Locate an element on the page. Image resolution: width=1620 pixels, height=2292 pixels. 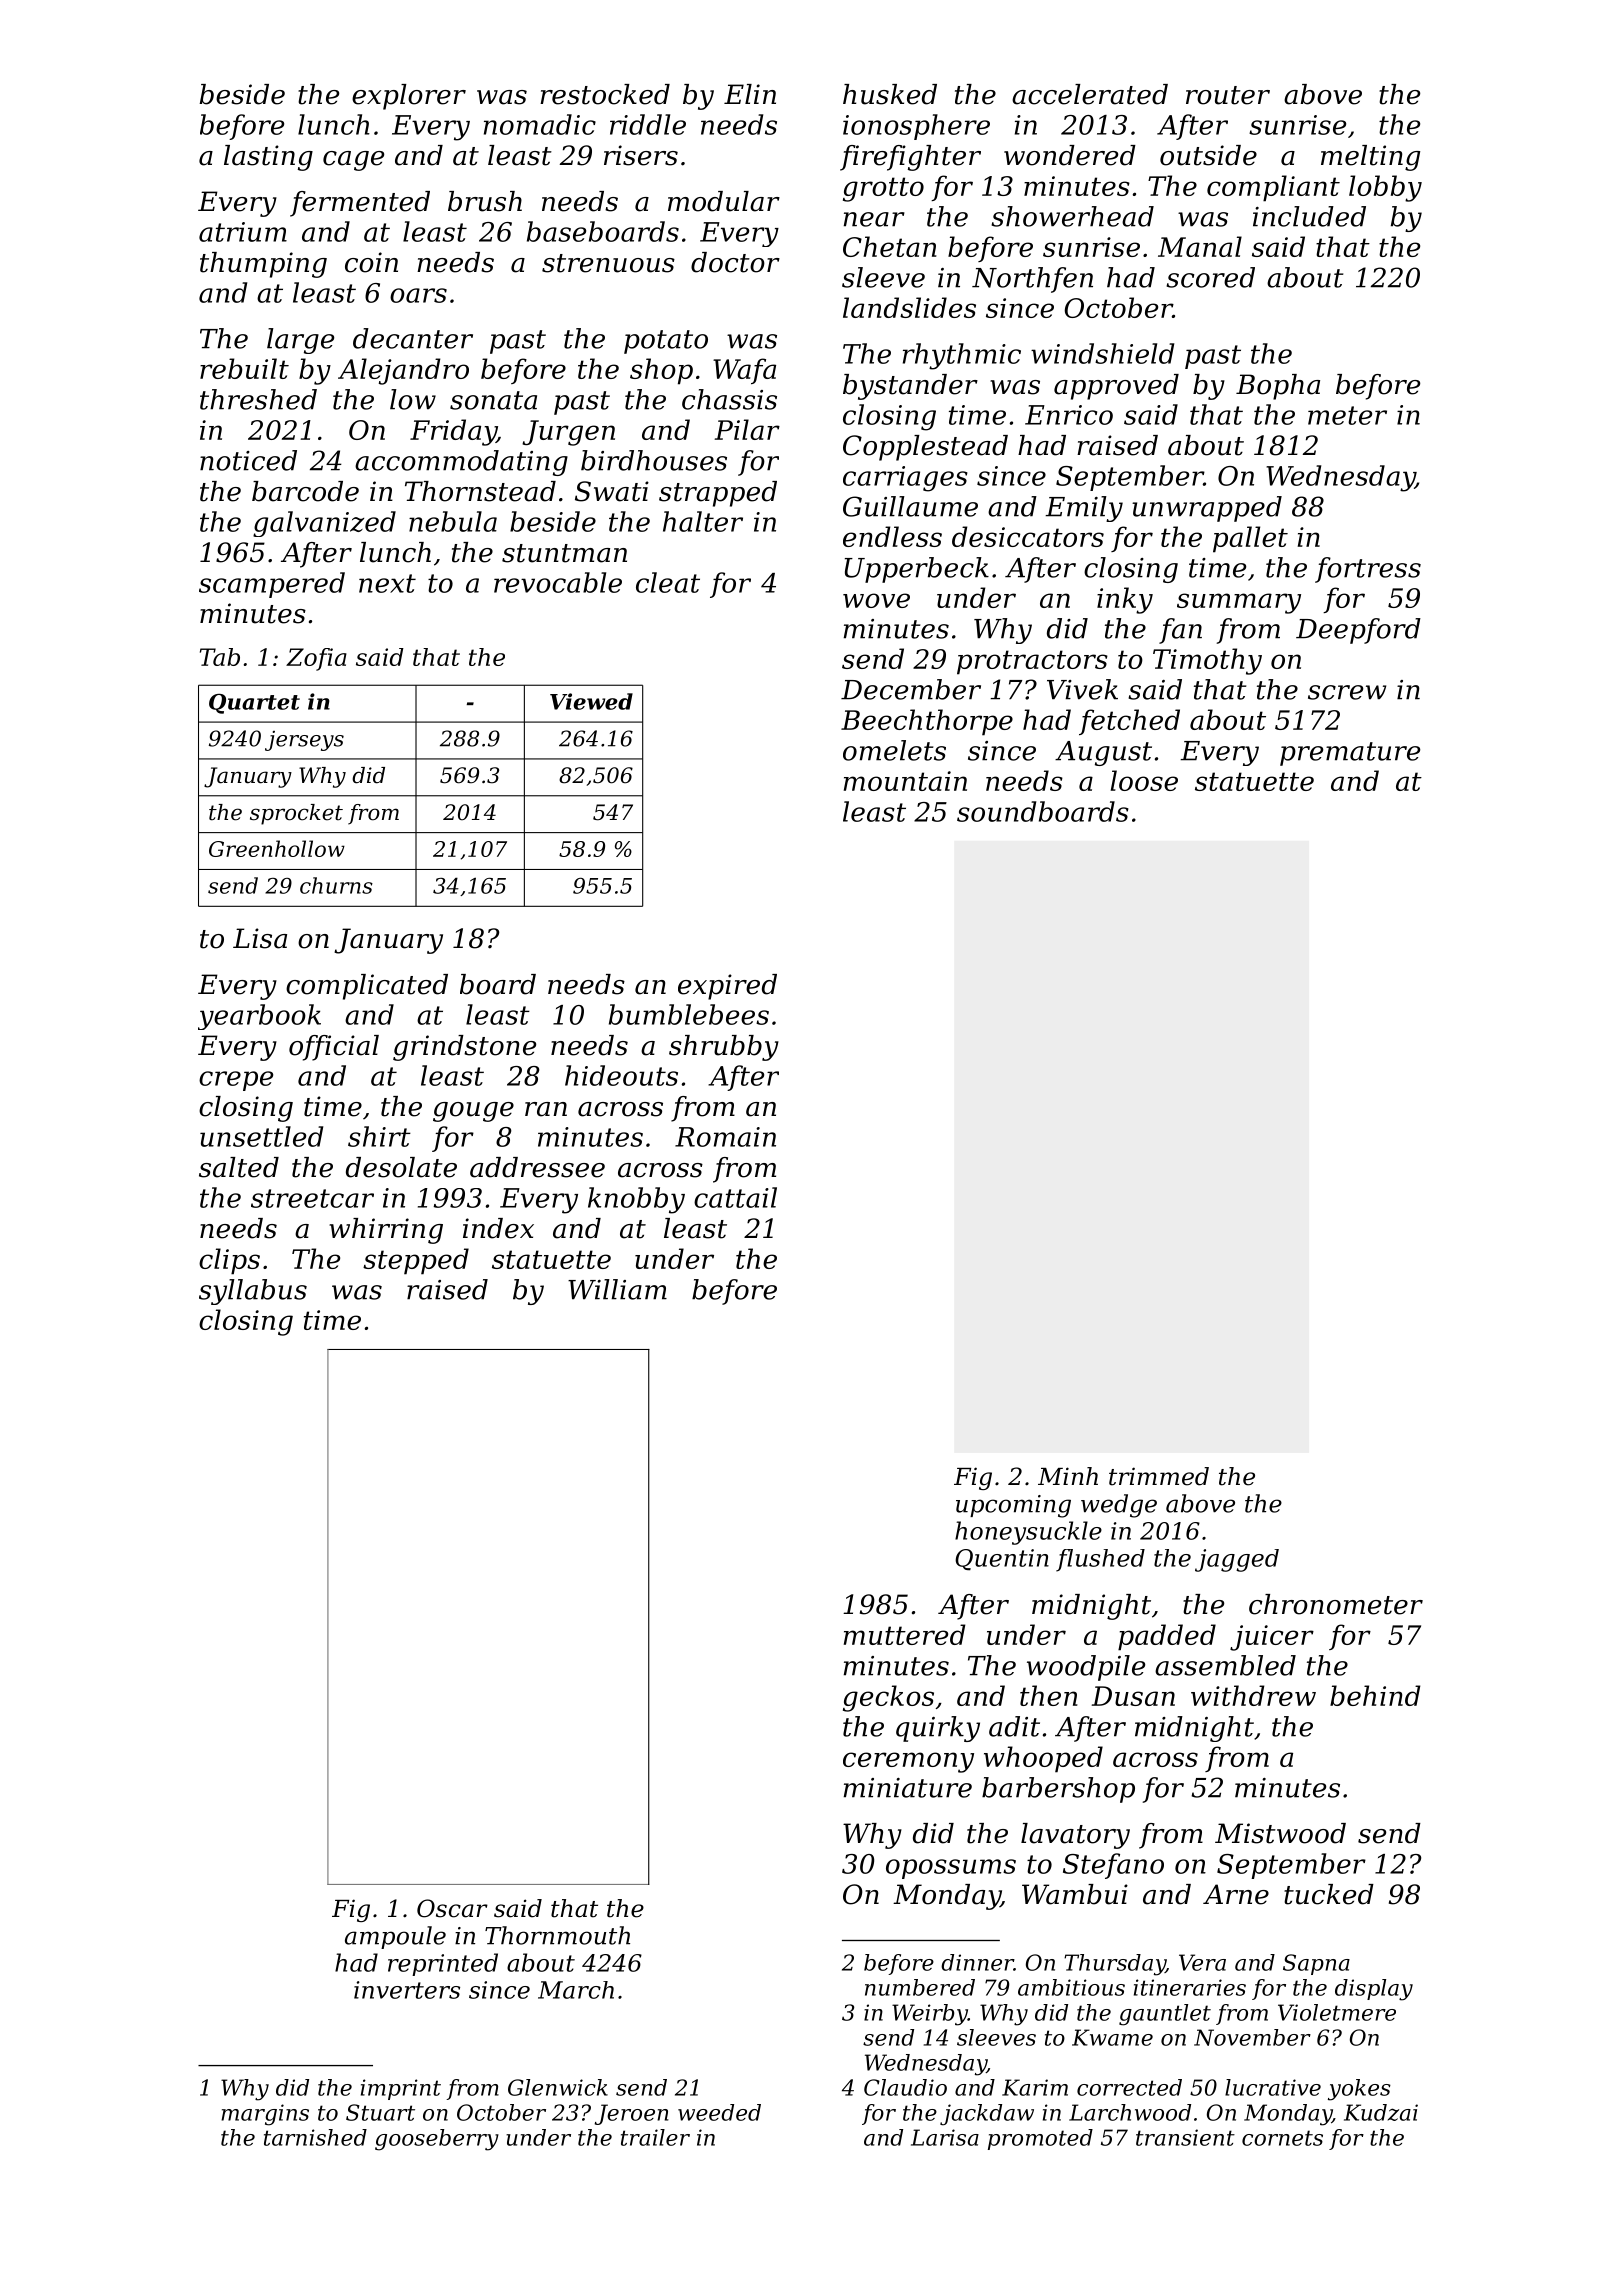
accelerated is located at coordinates (1090, 94).
